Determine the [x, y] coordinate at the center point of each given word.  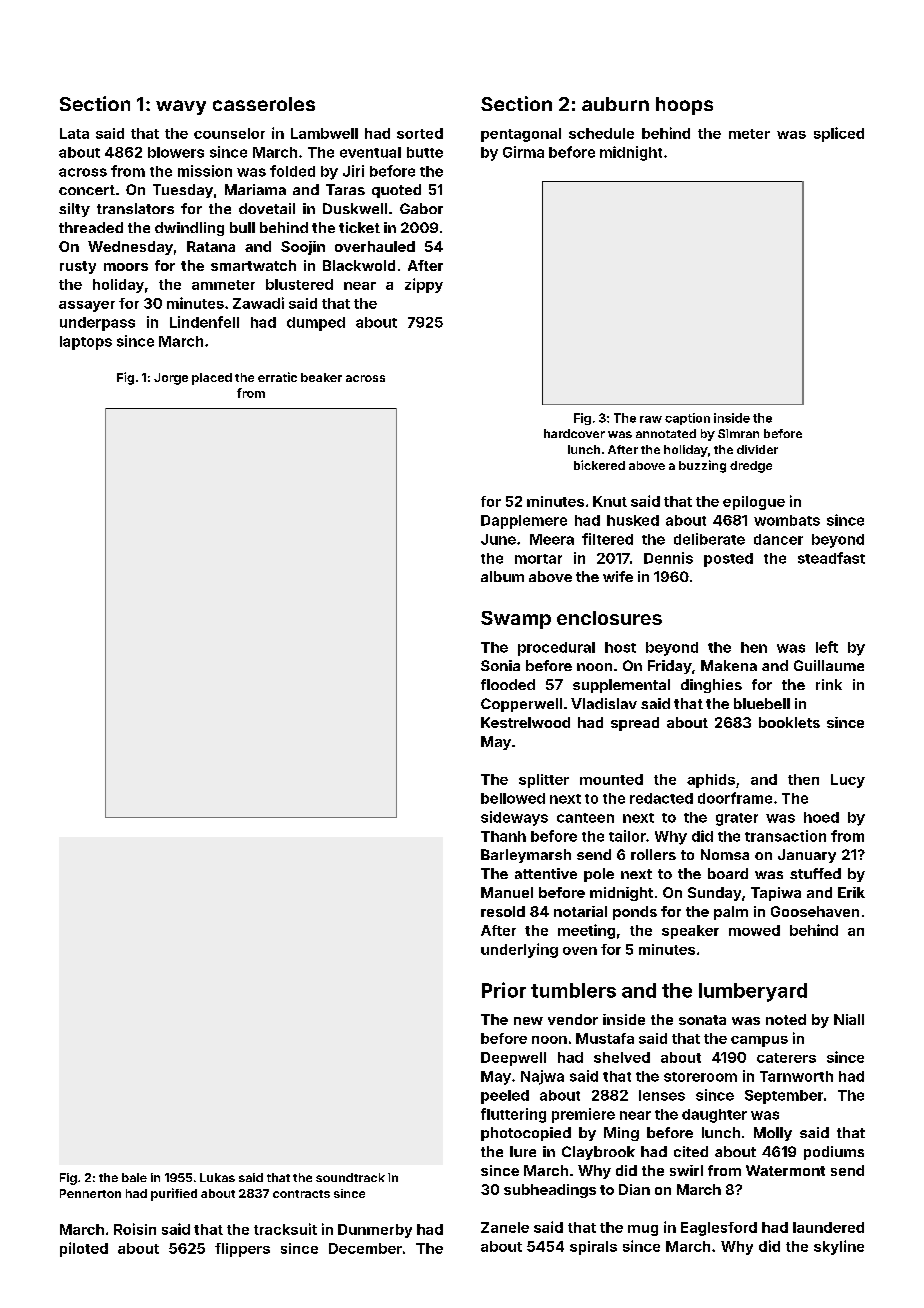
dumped [316, 324]
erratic [277, 377]
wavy [181, 107]
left [827, 647]
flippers [242, 1250]
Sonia [500, 665]
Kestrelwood [525, 722]
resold [503, 911]
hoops [684, 106]
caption [687, 419]
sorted [420, 133]
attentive [546, 873]
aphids [711, 781]
